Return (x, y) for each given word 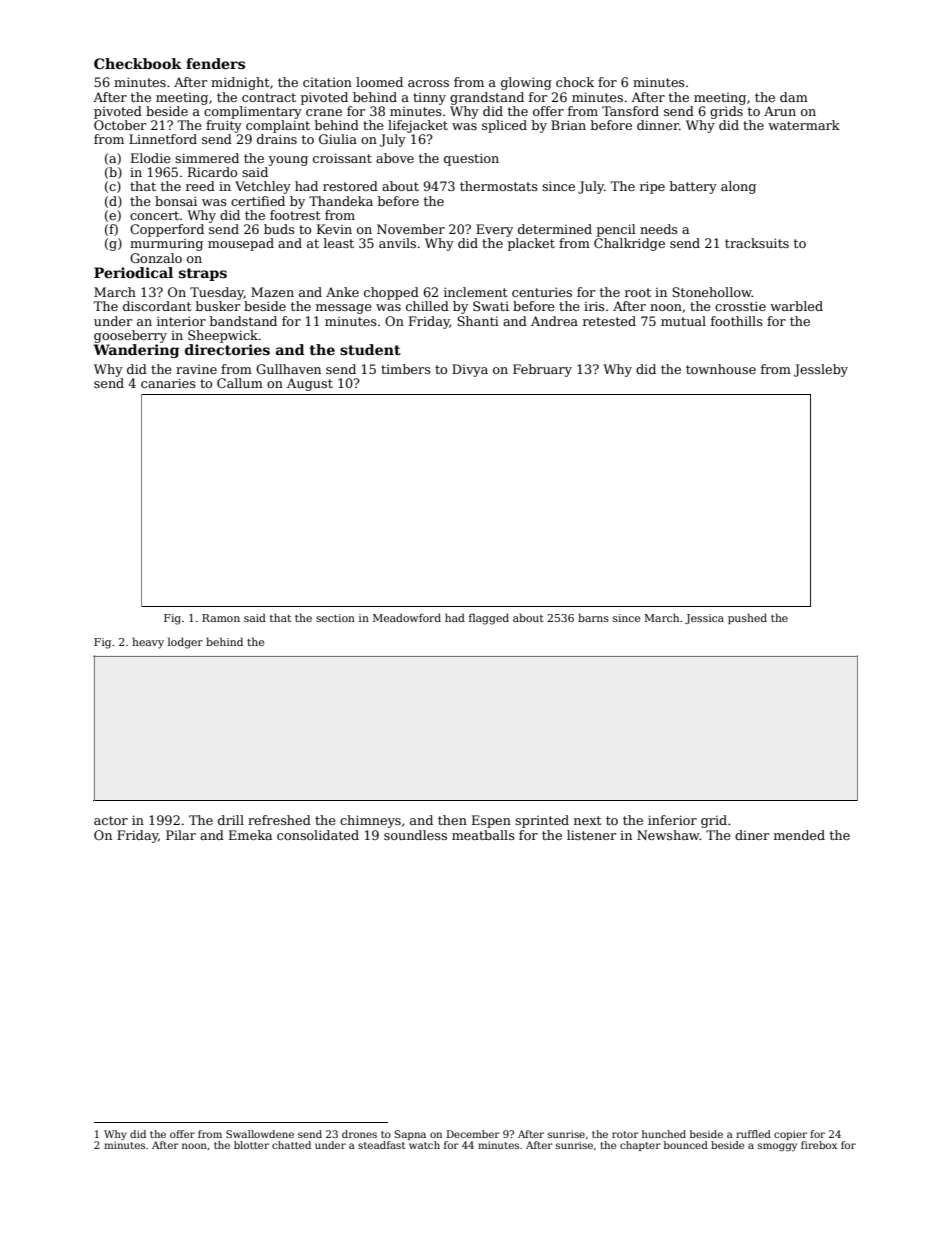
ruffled (753, 1134)
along (738, 187)
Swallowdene (260, 1134)
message (344, 309)
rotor (625, 1134)
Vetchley (263, 187)
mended (799, 835)
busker (218, 306)
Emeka (250, 835)
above (395, 158)
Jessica (704, 619)
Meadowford (407, 617)
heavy (148, 643)
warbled (796, 306)
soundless (415, 835)
